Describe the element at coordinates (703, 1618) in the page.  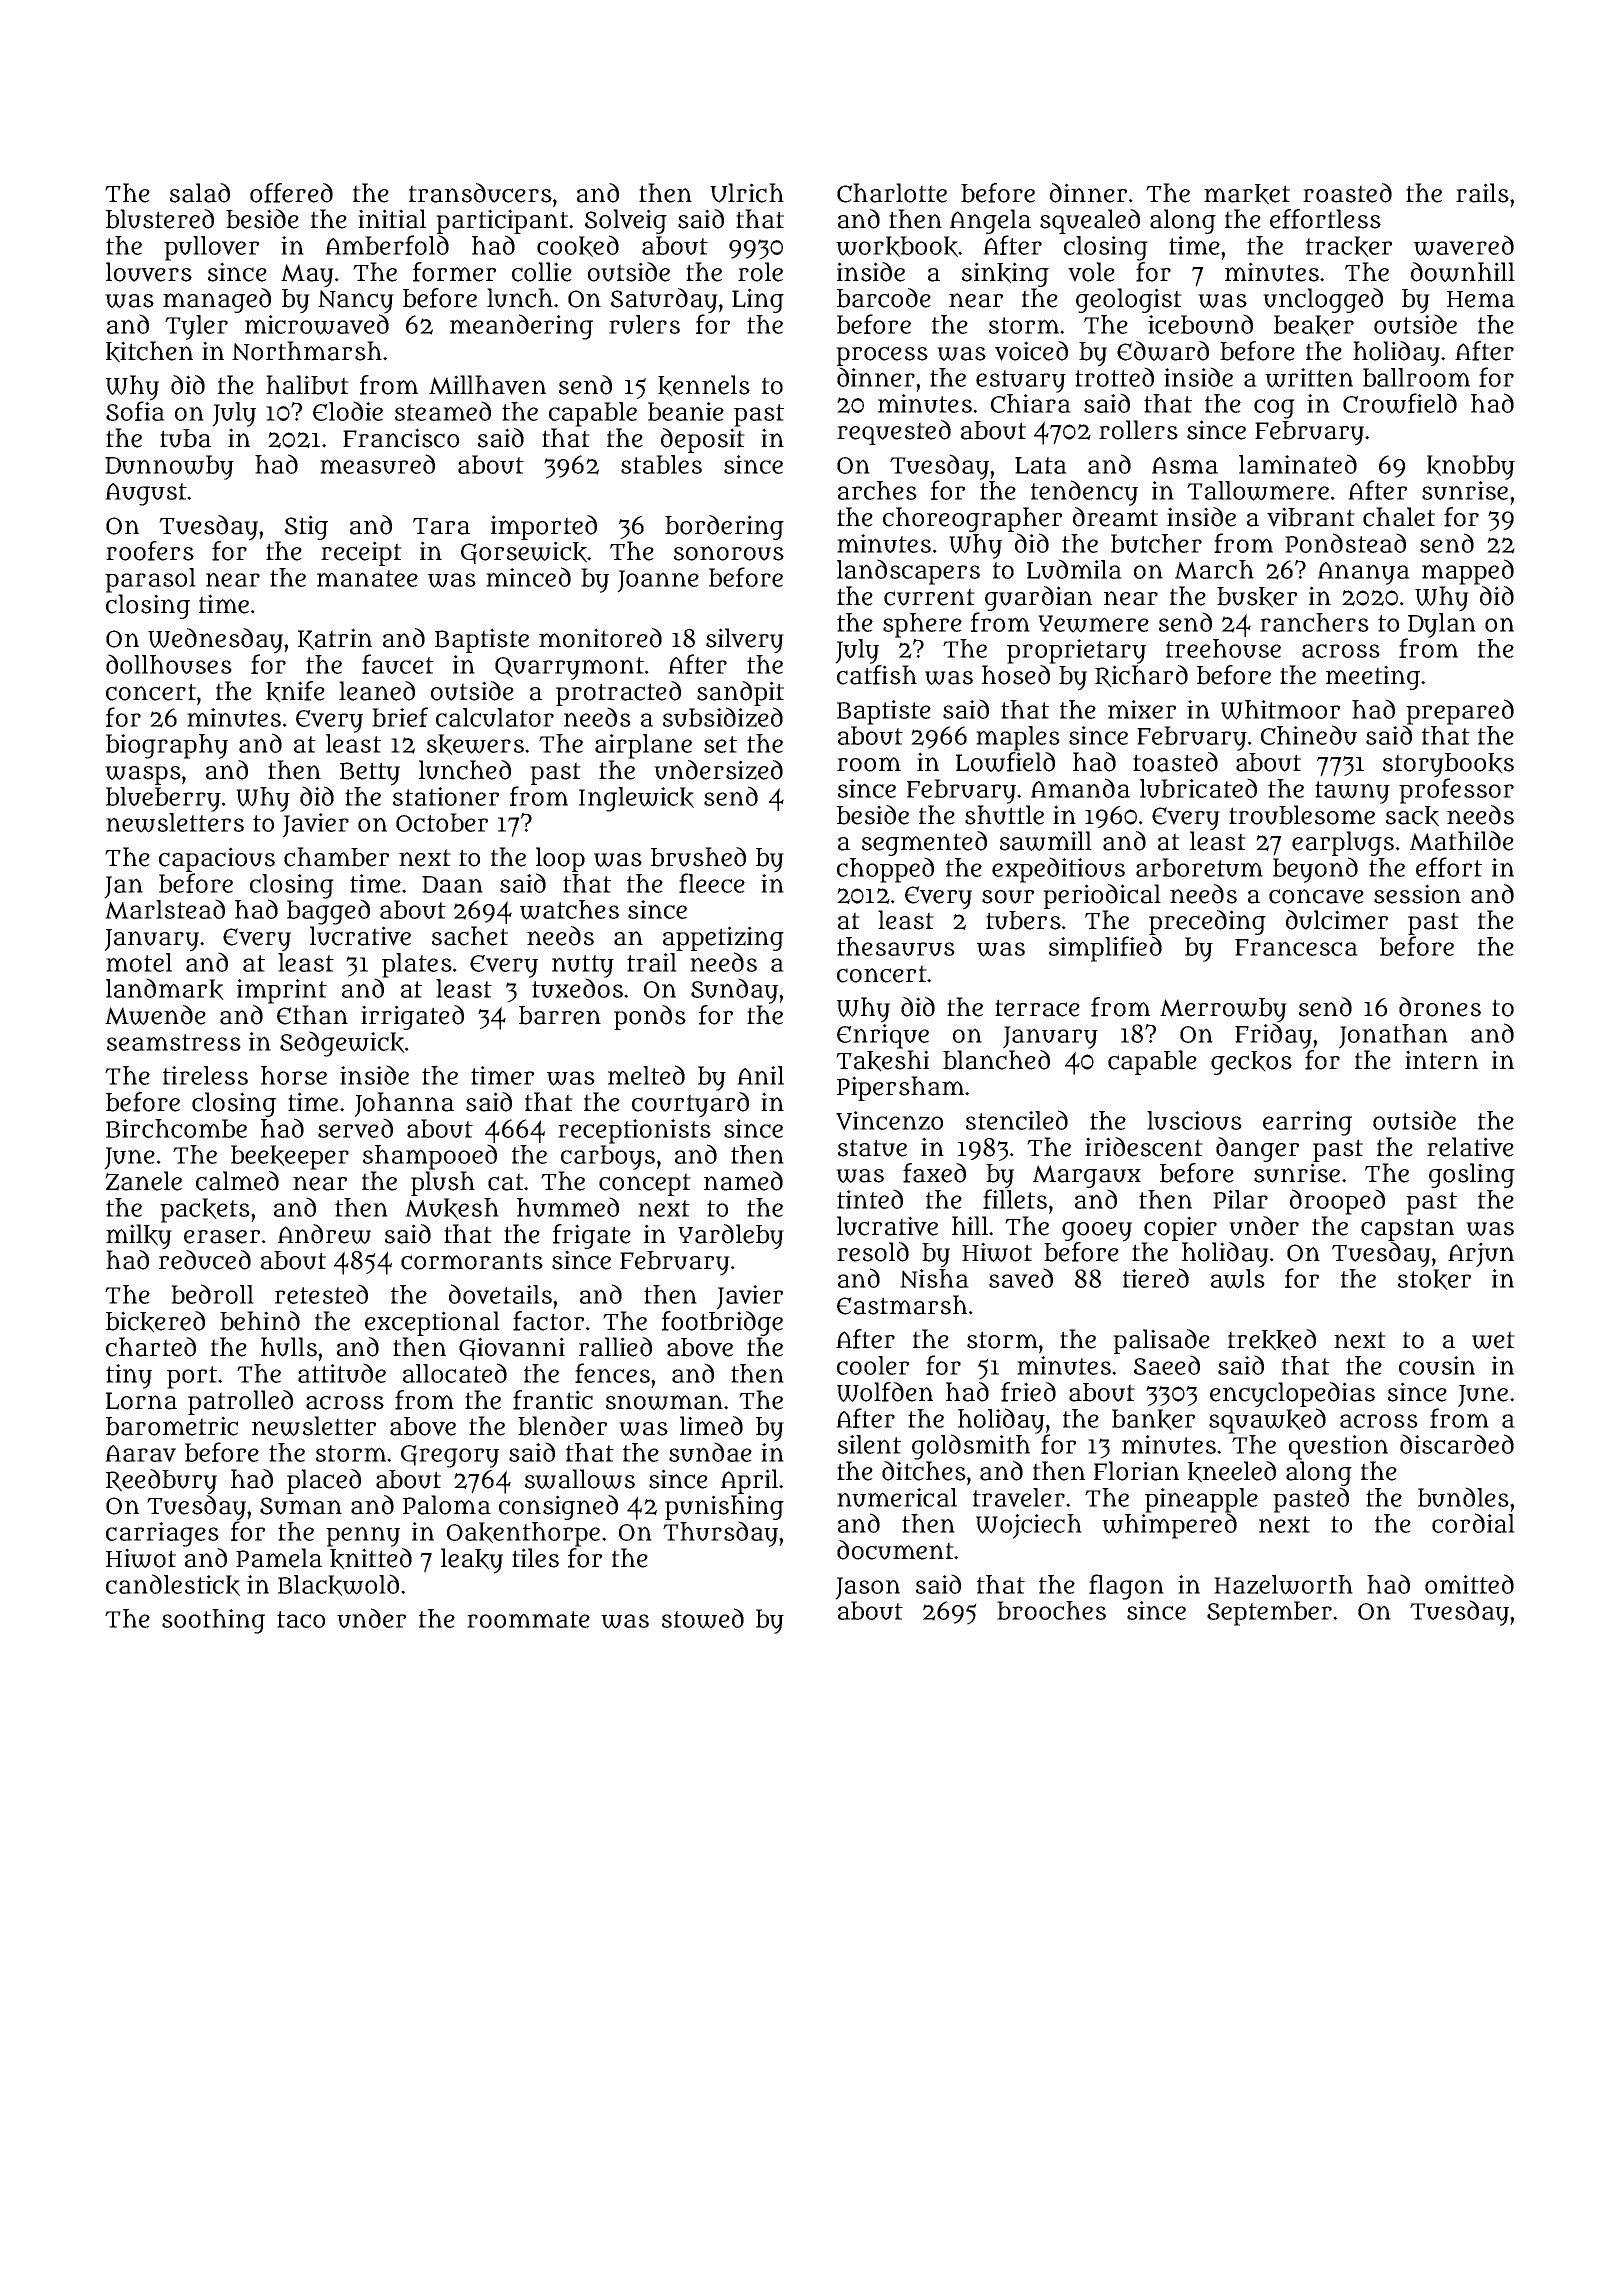
I see `stowed` at that location.
